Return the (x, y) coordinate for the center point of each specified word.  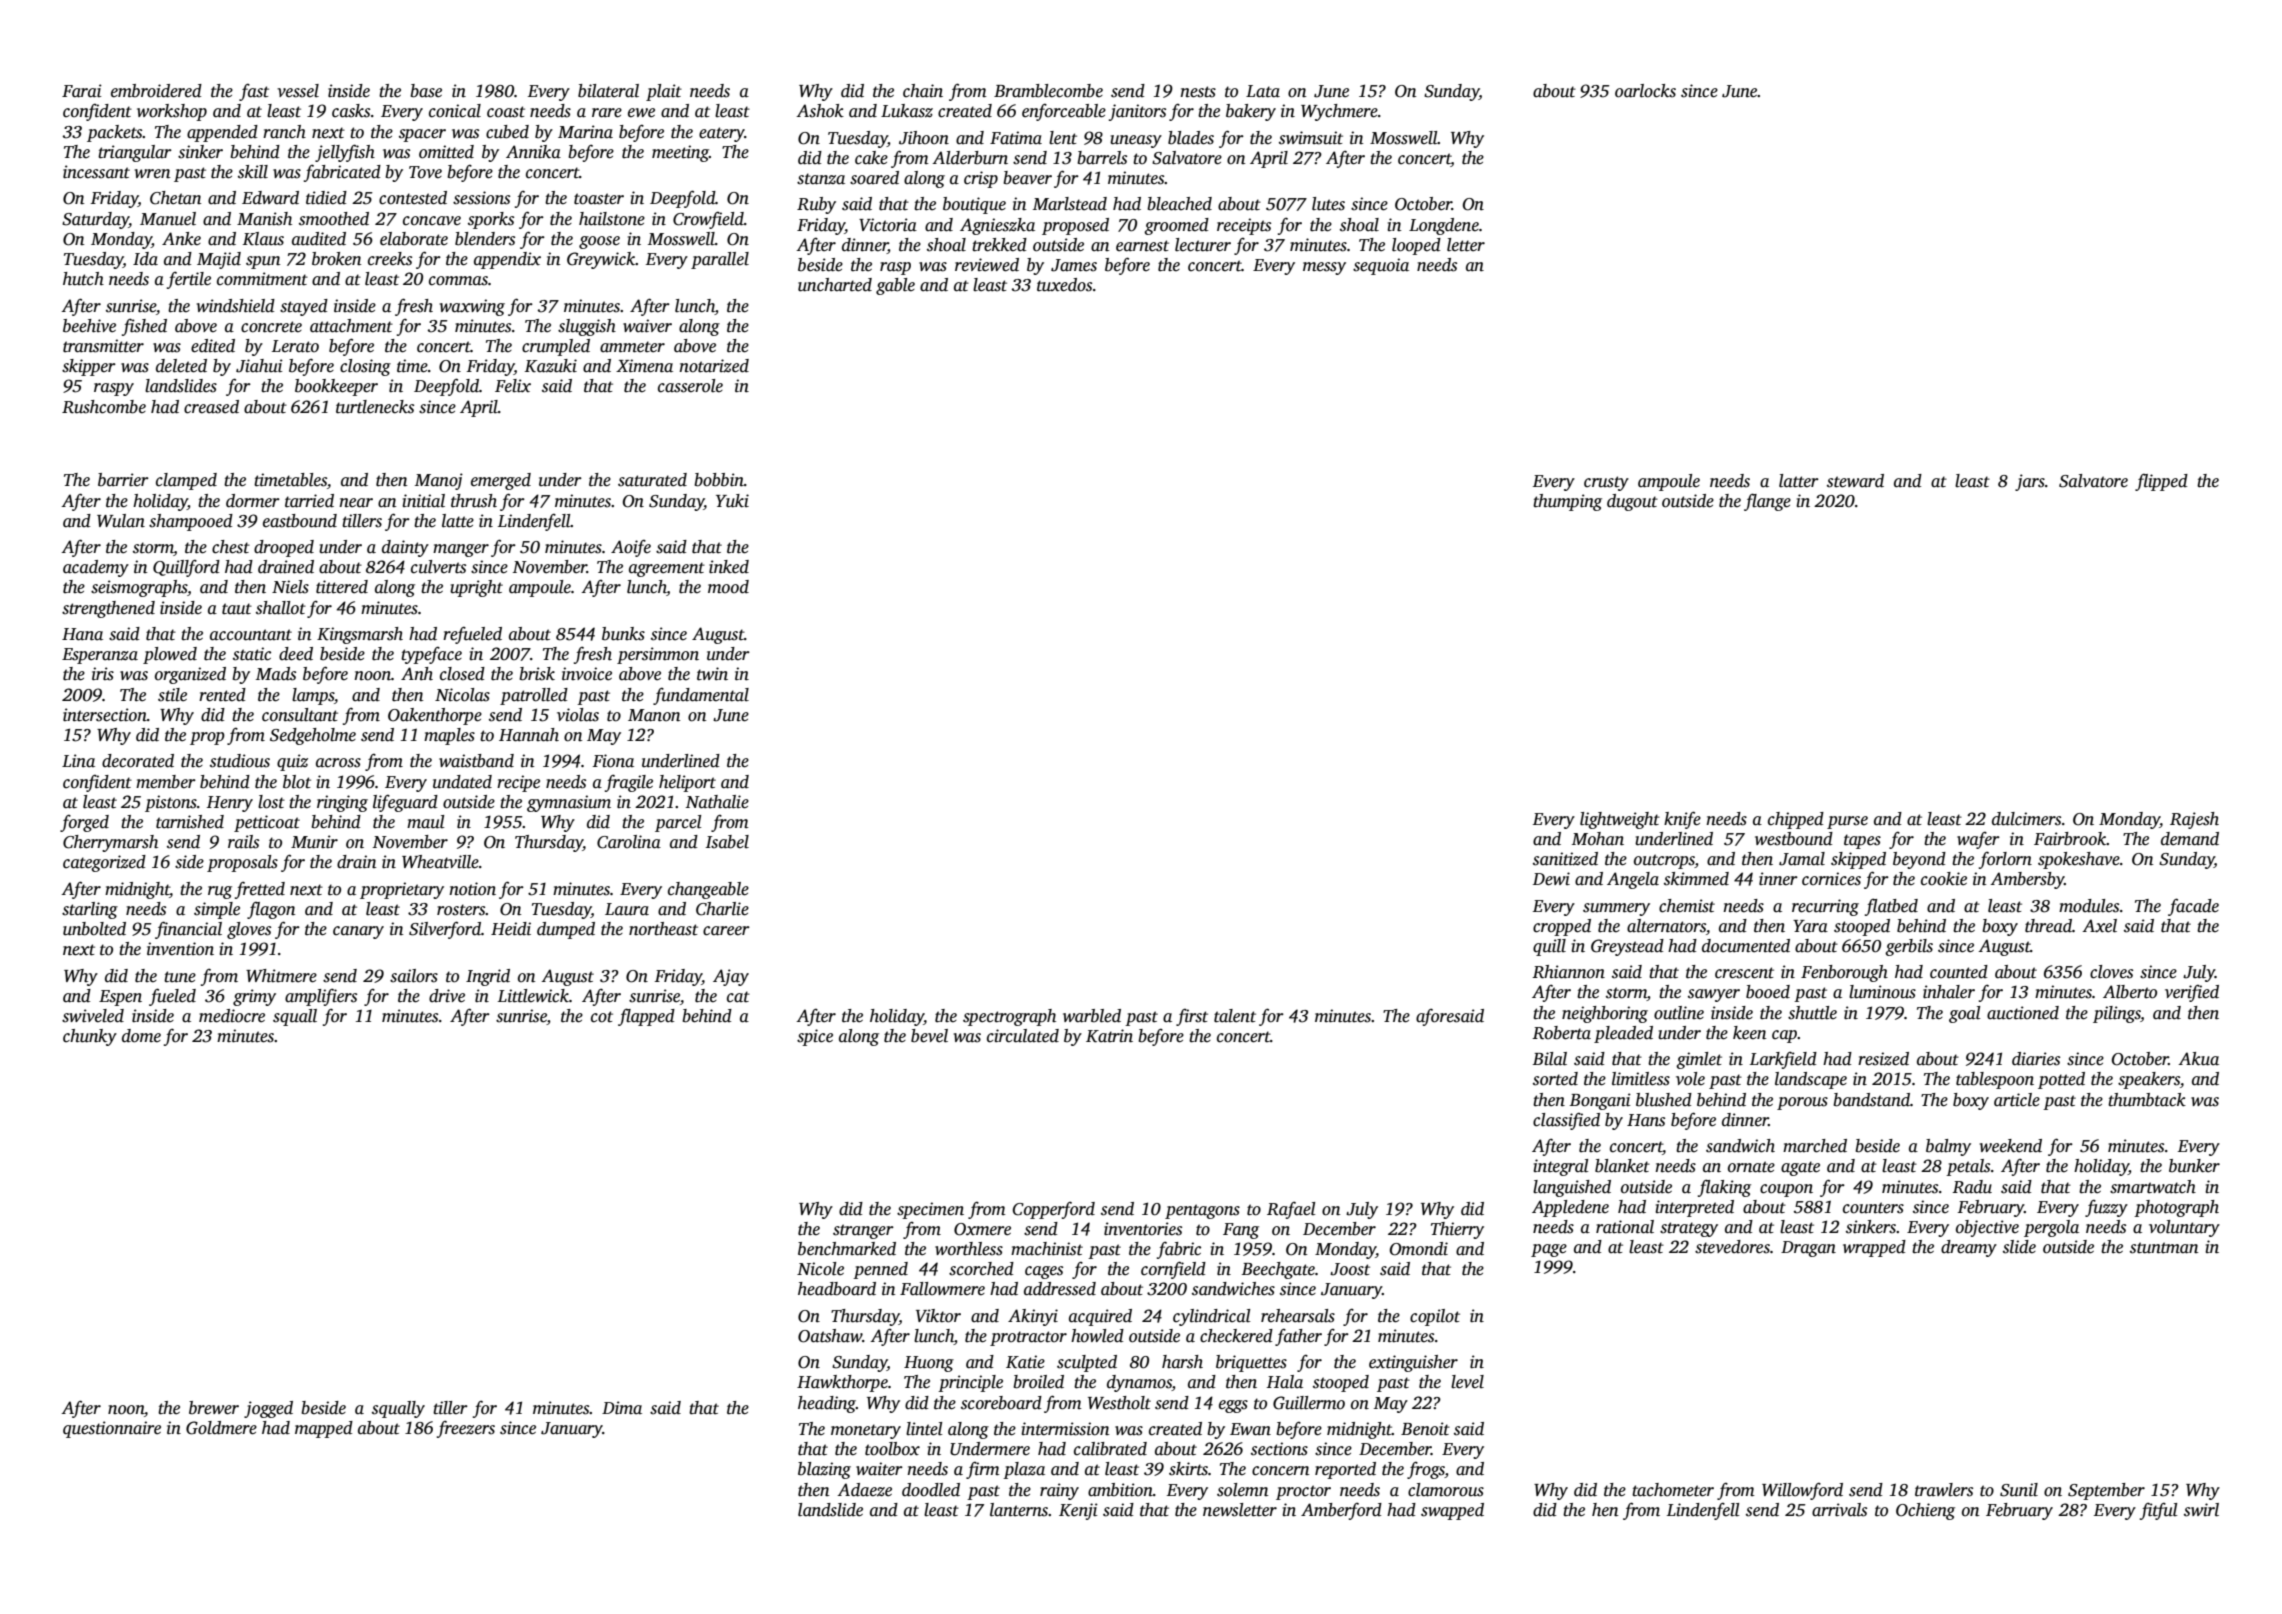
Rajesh (2194, 820)
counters (1873, 1208)
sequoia (1381, 266)
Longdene (1444, 226)
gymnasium (569, 803)
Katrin (1109, 1036)
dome (141, 1036)
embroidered (156, 91)
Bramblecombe (1048, 91)
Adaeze (864, 1490)
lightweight (1620, 820)
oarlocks (1645, 91)
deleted (181, 366)
